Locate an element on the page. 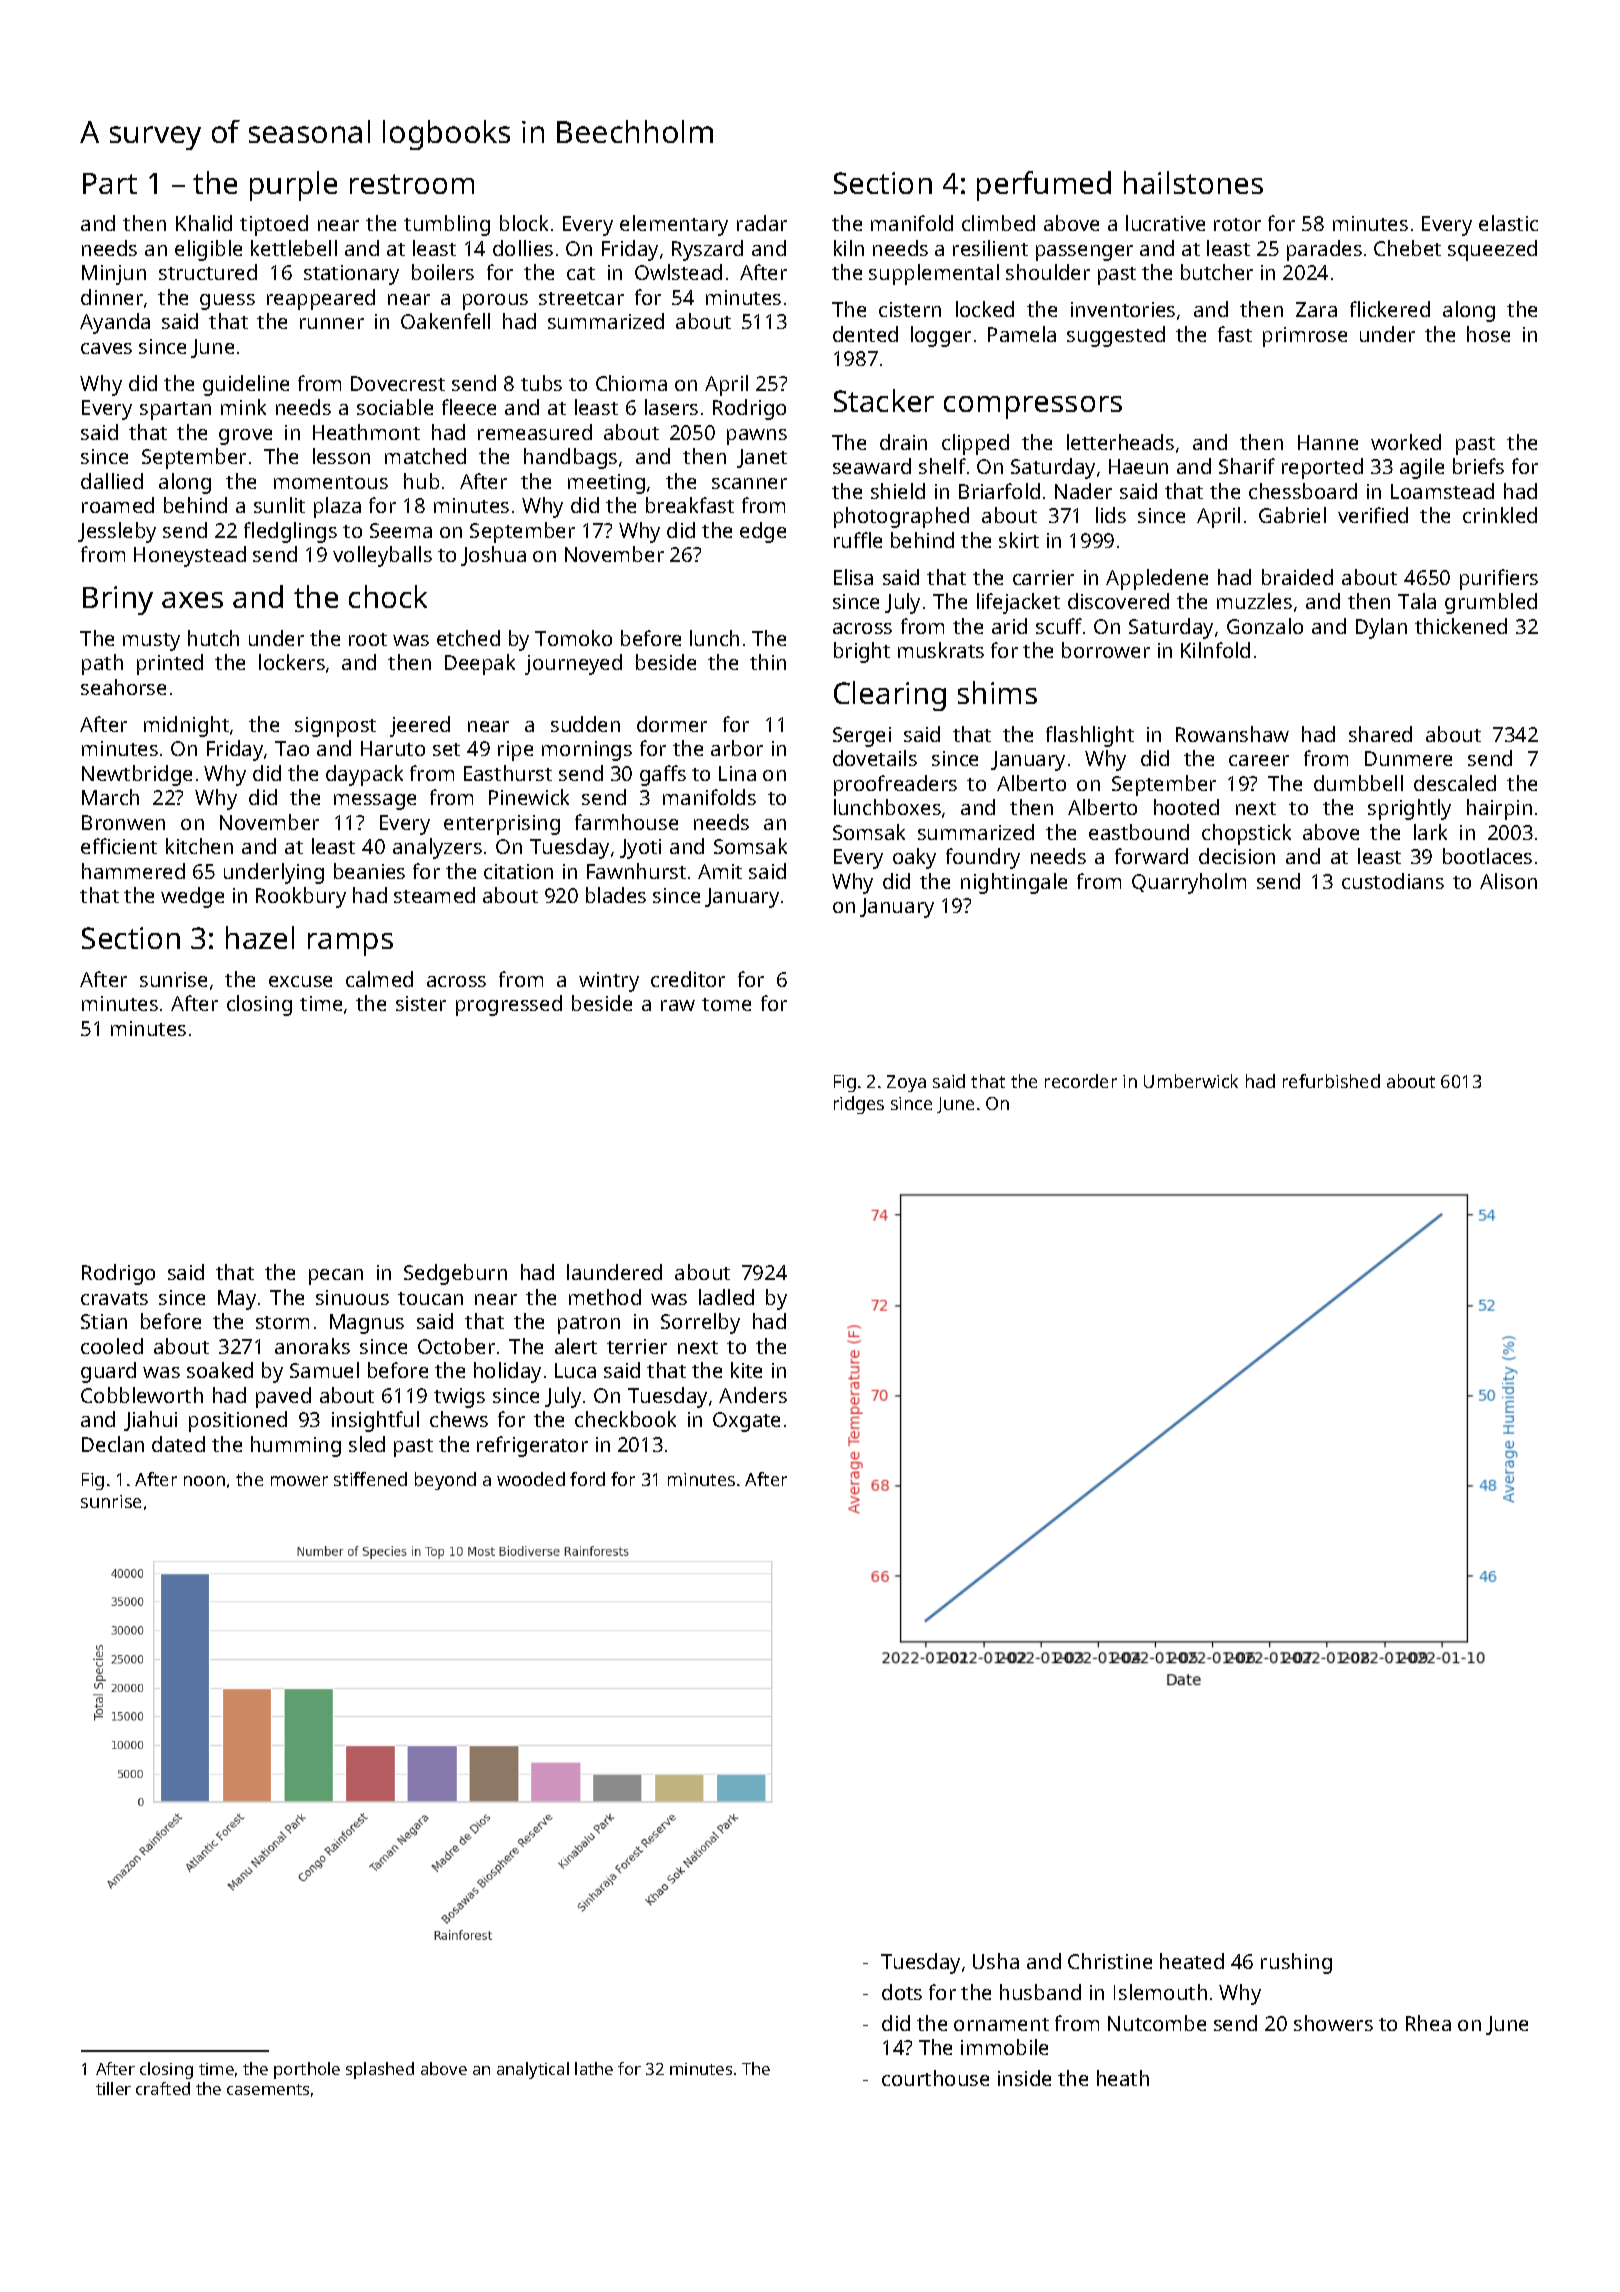 This image has height=2292, width=1620. analytical is located at coordinates (533, 2070).
